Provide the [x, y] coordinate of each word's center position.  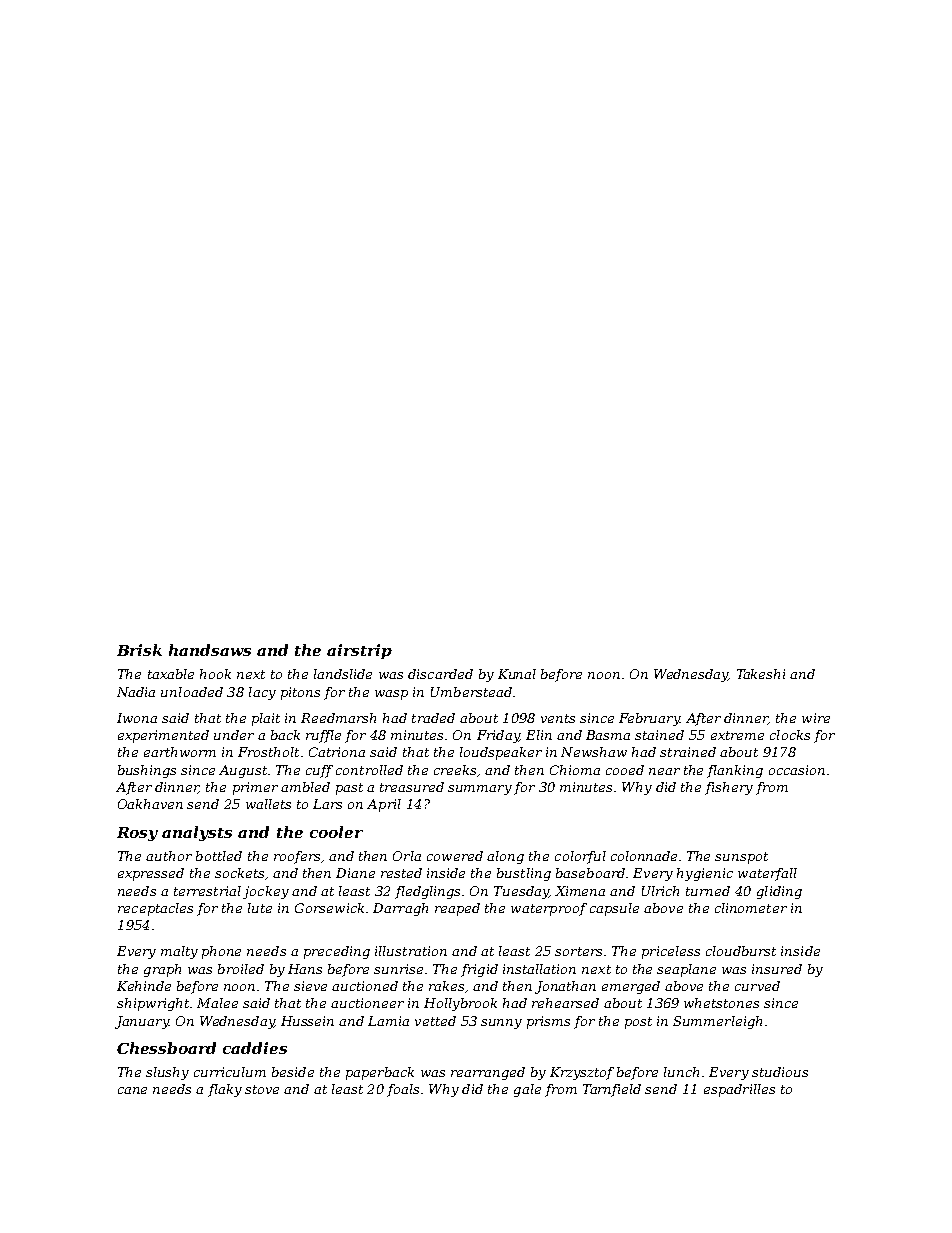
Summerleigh [717, 1022]
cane [132, 1090]
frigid [479, 970]
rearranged [488, 1073]
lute [260, 908]
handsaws [210, 650]
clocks [790, 735]
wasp [391, 695]
